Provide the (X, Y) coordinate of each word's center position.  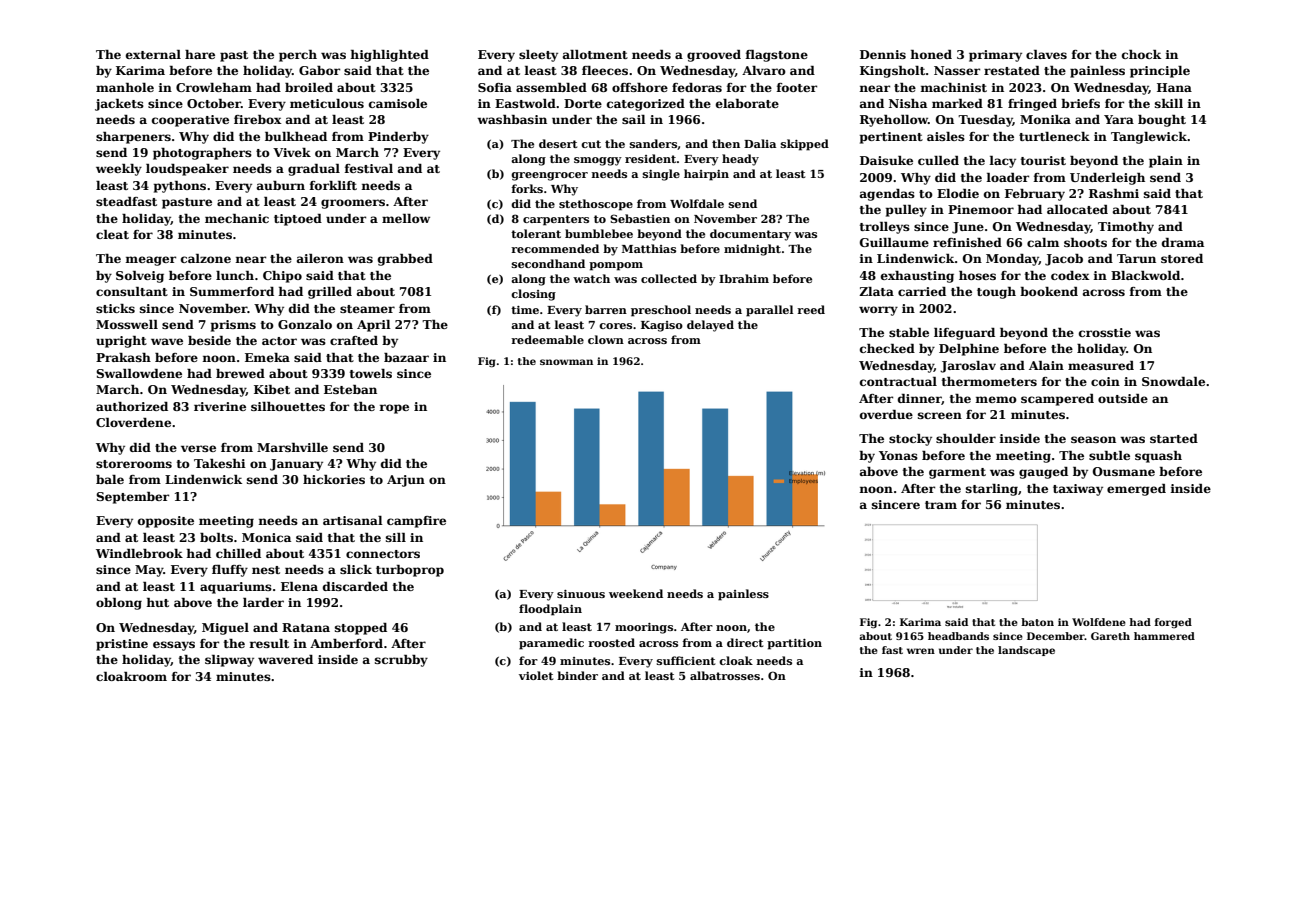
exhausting (917, 277)
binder (577, 675)
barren (606, 309)
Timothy (1126, 228)
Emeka (267, 357)
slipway (229, 661)
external (153, 54)
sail (634, 119)
